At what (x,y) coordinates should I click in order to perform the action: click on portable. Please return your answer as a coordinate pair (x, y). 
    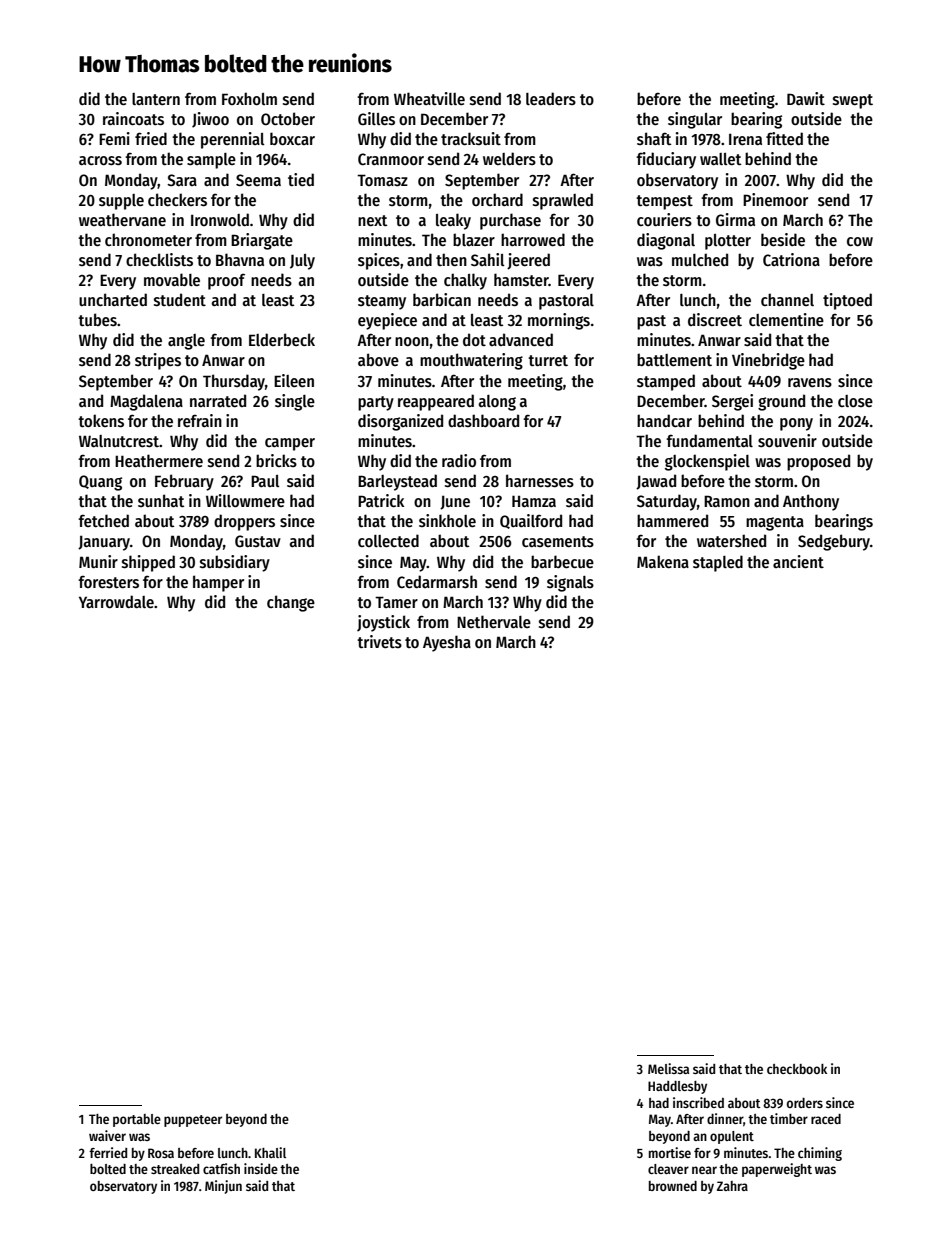
    Looking at the image, I should click on (137, 1120).
